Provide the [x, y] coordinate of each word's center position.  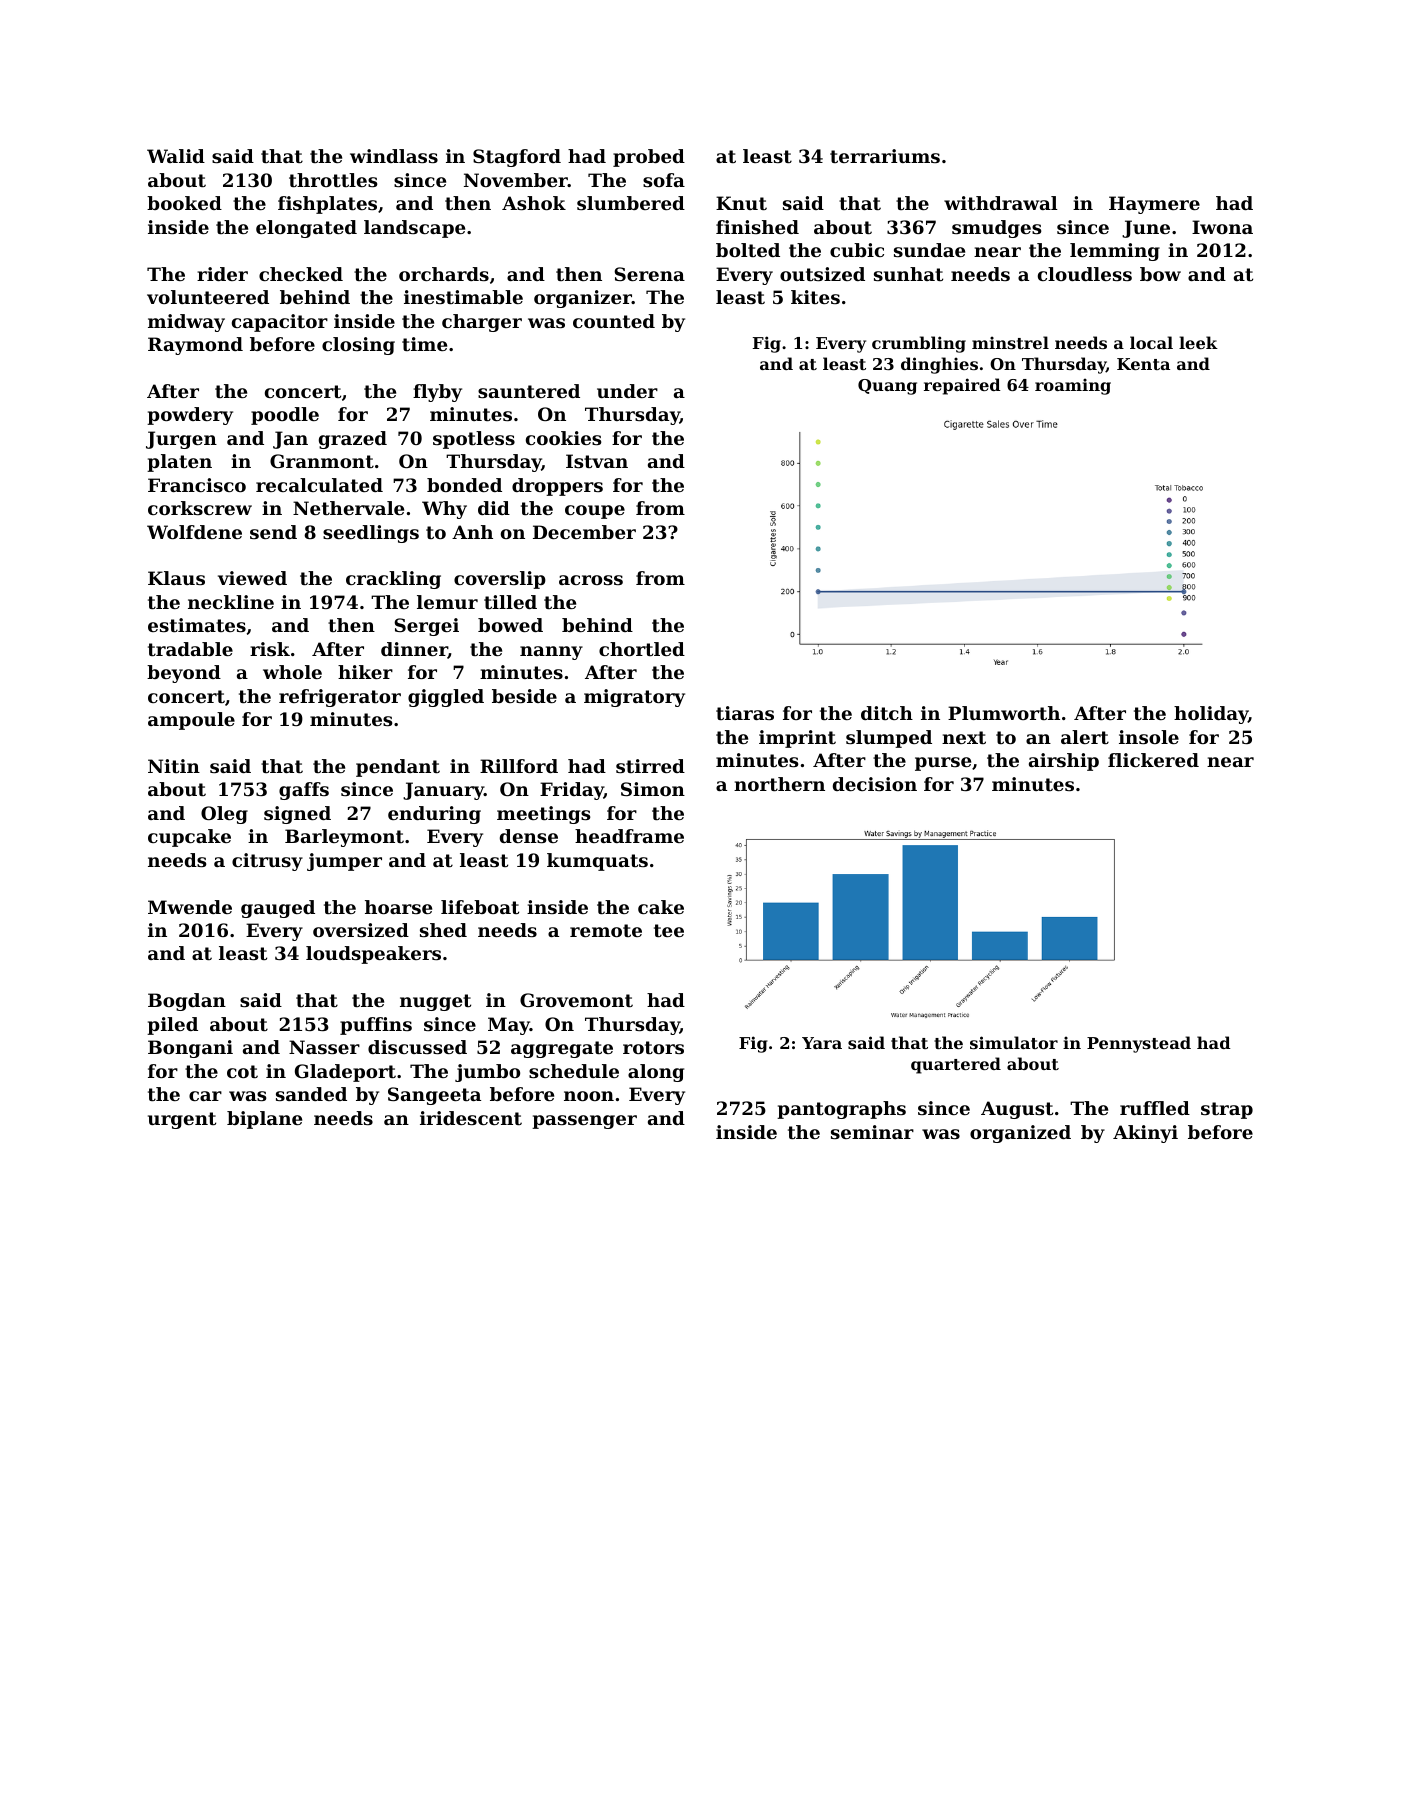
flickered [1153, 760]
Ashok [534, 203]
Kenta [1143, 364]
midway [186, 323]
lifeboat [480, 907]
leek [1198, 342]
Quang [887, 387]
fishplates [327, 205]
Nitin [174, 766]
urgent [182, 1120]
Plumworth [1004, 713]
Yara [822, 1043]
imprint [797, 739]
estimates [197, 625]
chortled [642, 649]
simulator [1014, 1042]
